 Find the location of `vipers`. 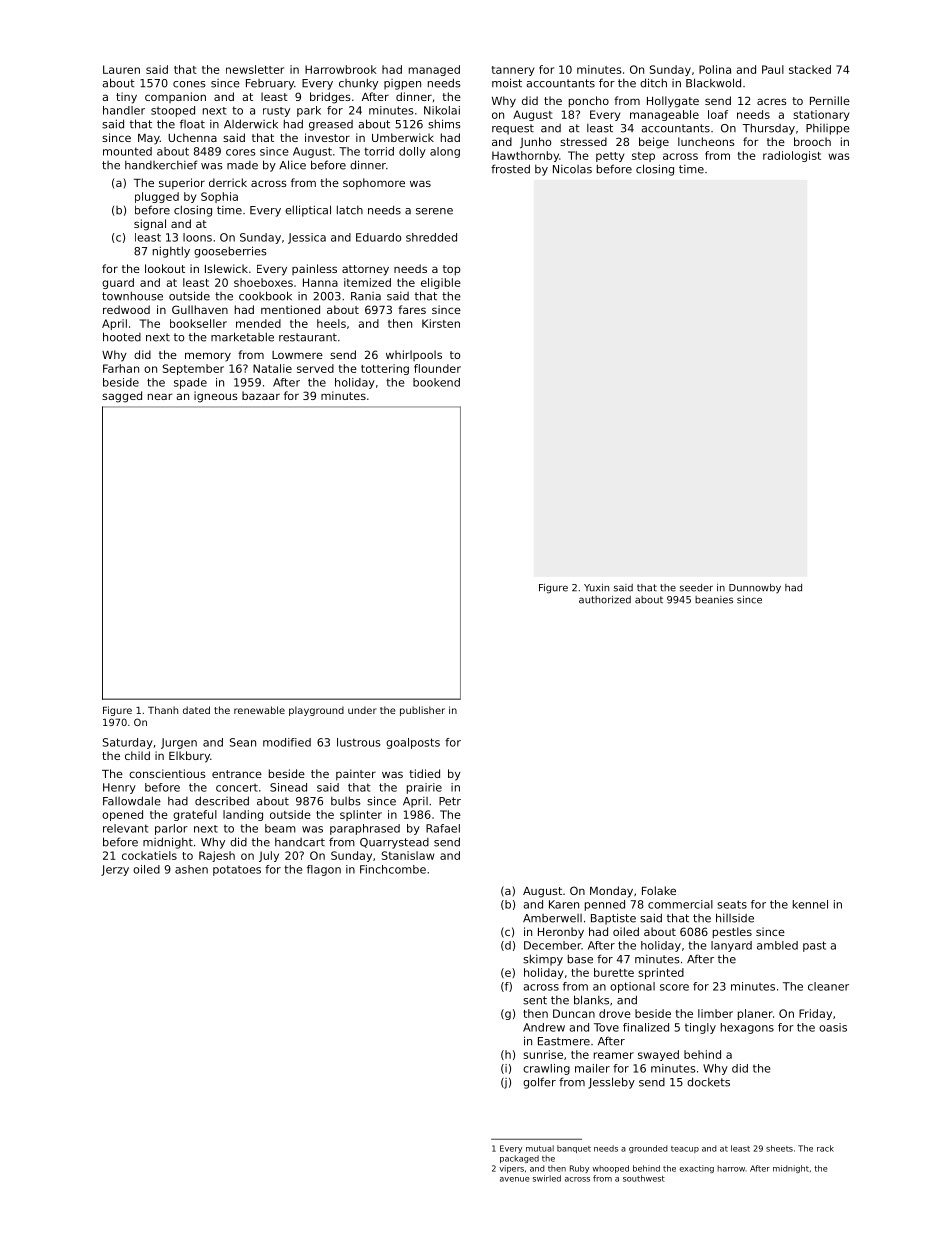

vipers is located at coordinates (511, 1169).
